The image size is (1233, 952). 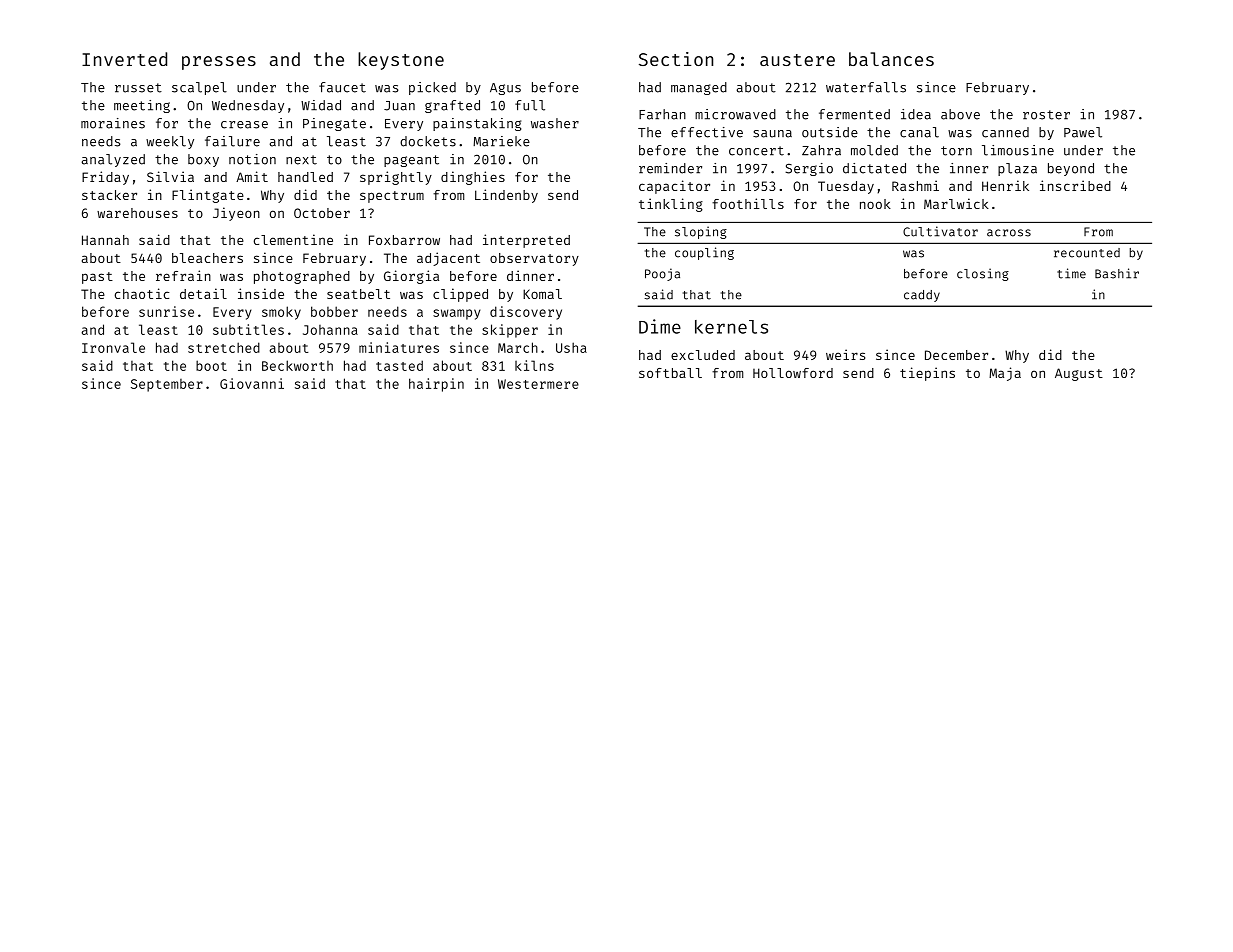 What do you see at coordinates (167, 385) in the page?
I see `September` at bounding box center [167, 385].
